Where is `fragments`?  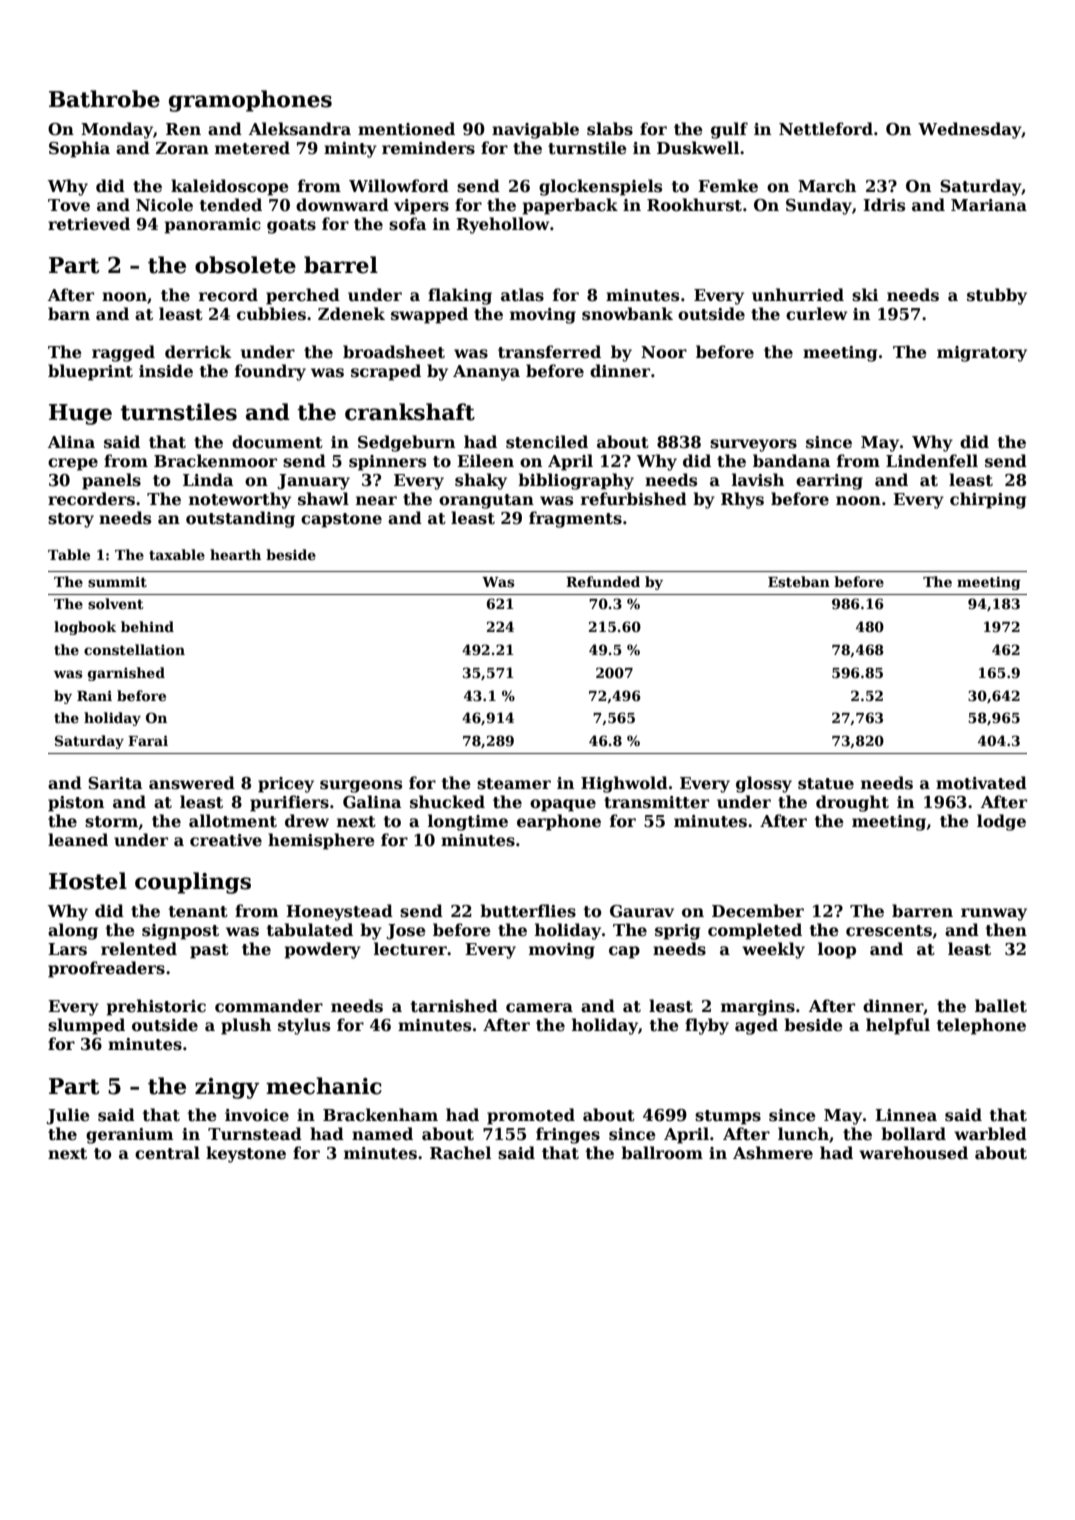
fragments is located at coordinates (575, 519).
